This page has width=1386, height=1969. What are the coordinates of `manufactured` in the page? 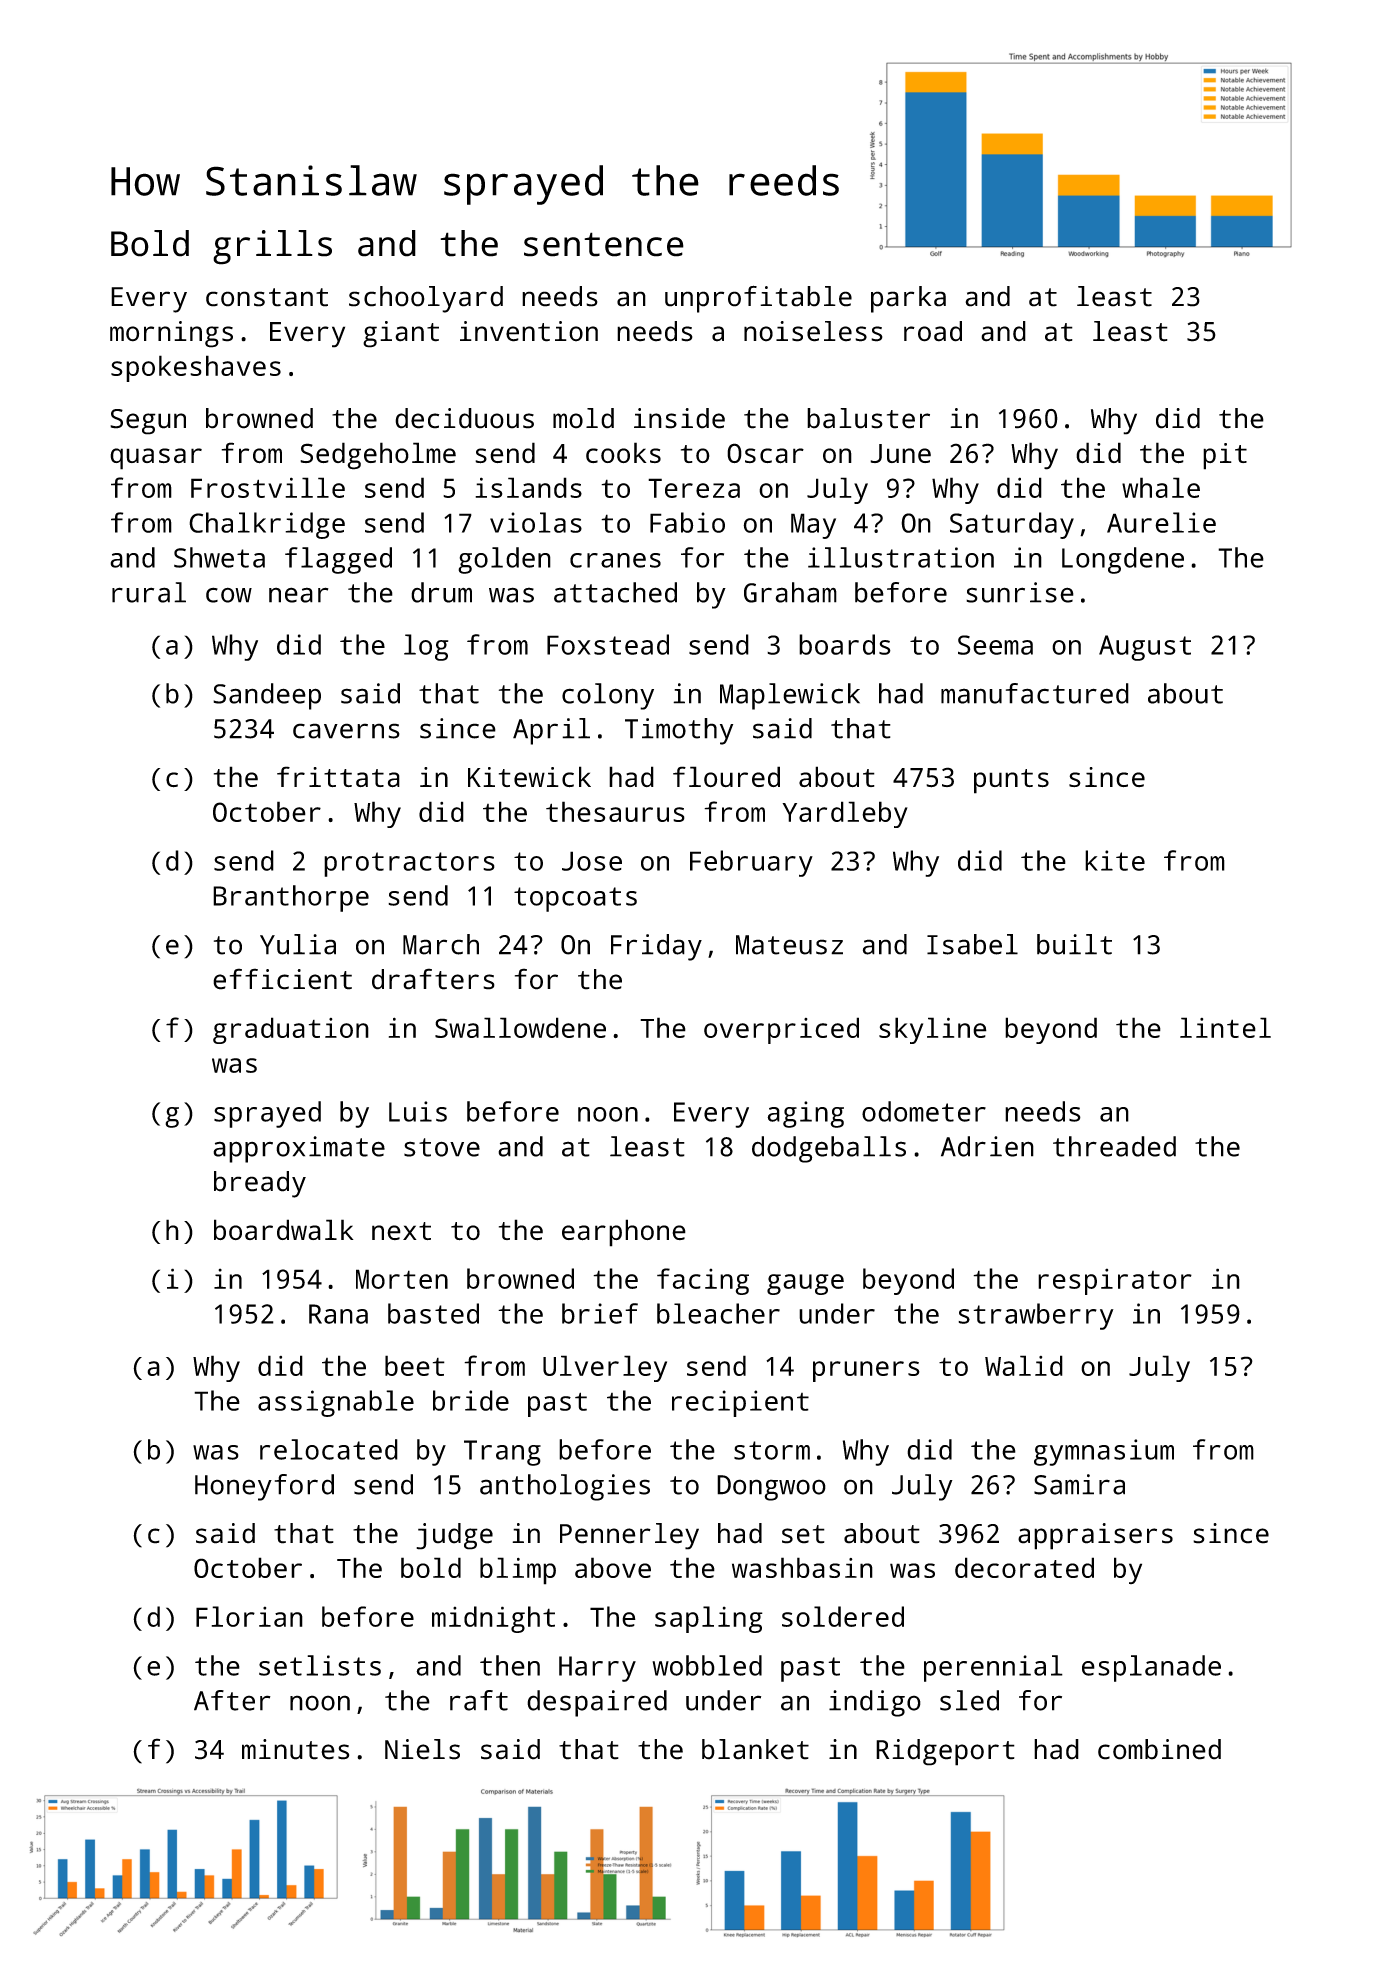 It's located at (1035, 693).
